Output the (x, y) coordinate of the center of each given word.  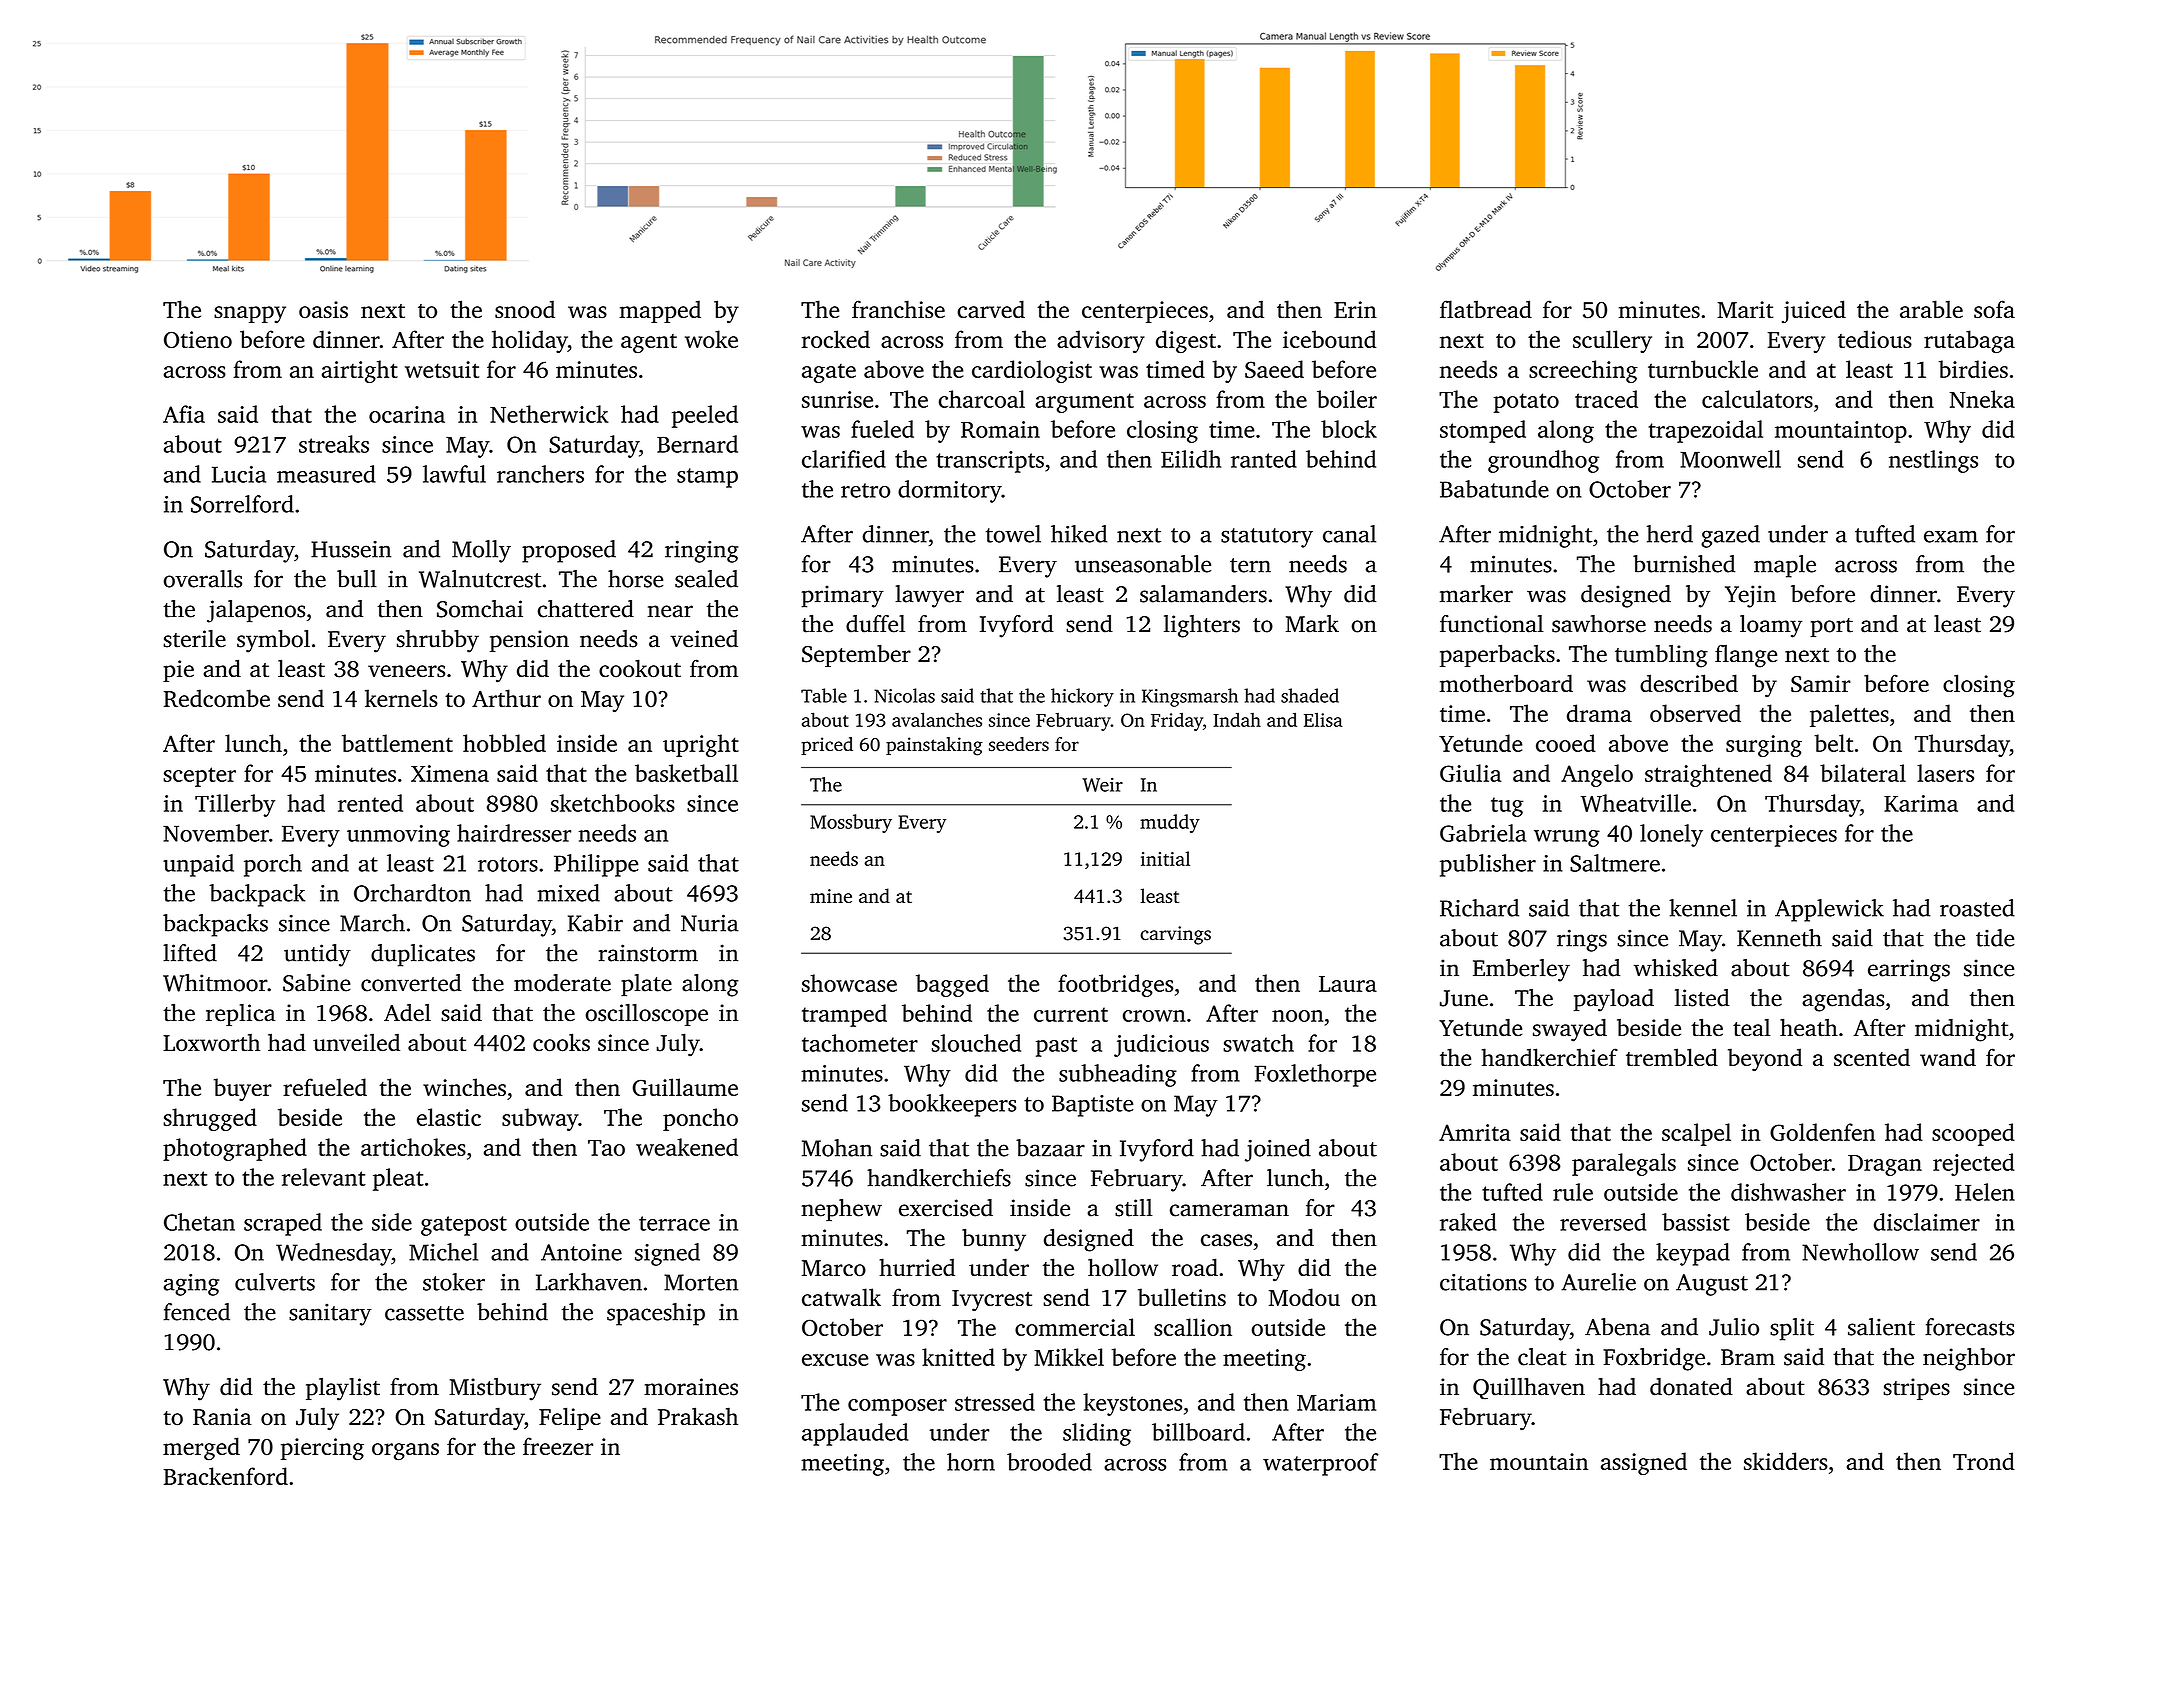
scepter (200, 777)
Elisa (1323, 719)
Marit (1745, 309)
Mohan (837, 1148)
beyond (1765, 1059)
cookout (640, 668)
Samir (1821, 684)
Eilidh (1191, 459)
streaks (334, 444)
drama (1599, 713)
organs (405, 1452)
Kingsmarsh (1190, 697)
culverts (275, 1282)
